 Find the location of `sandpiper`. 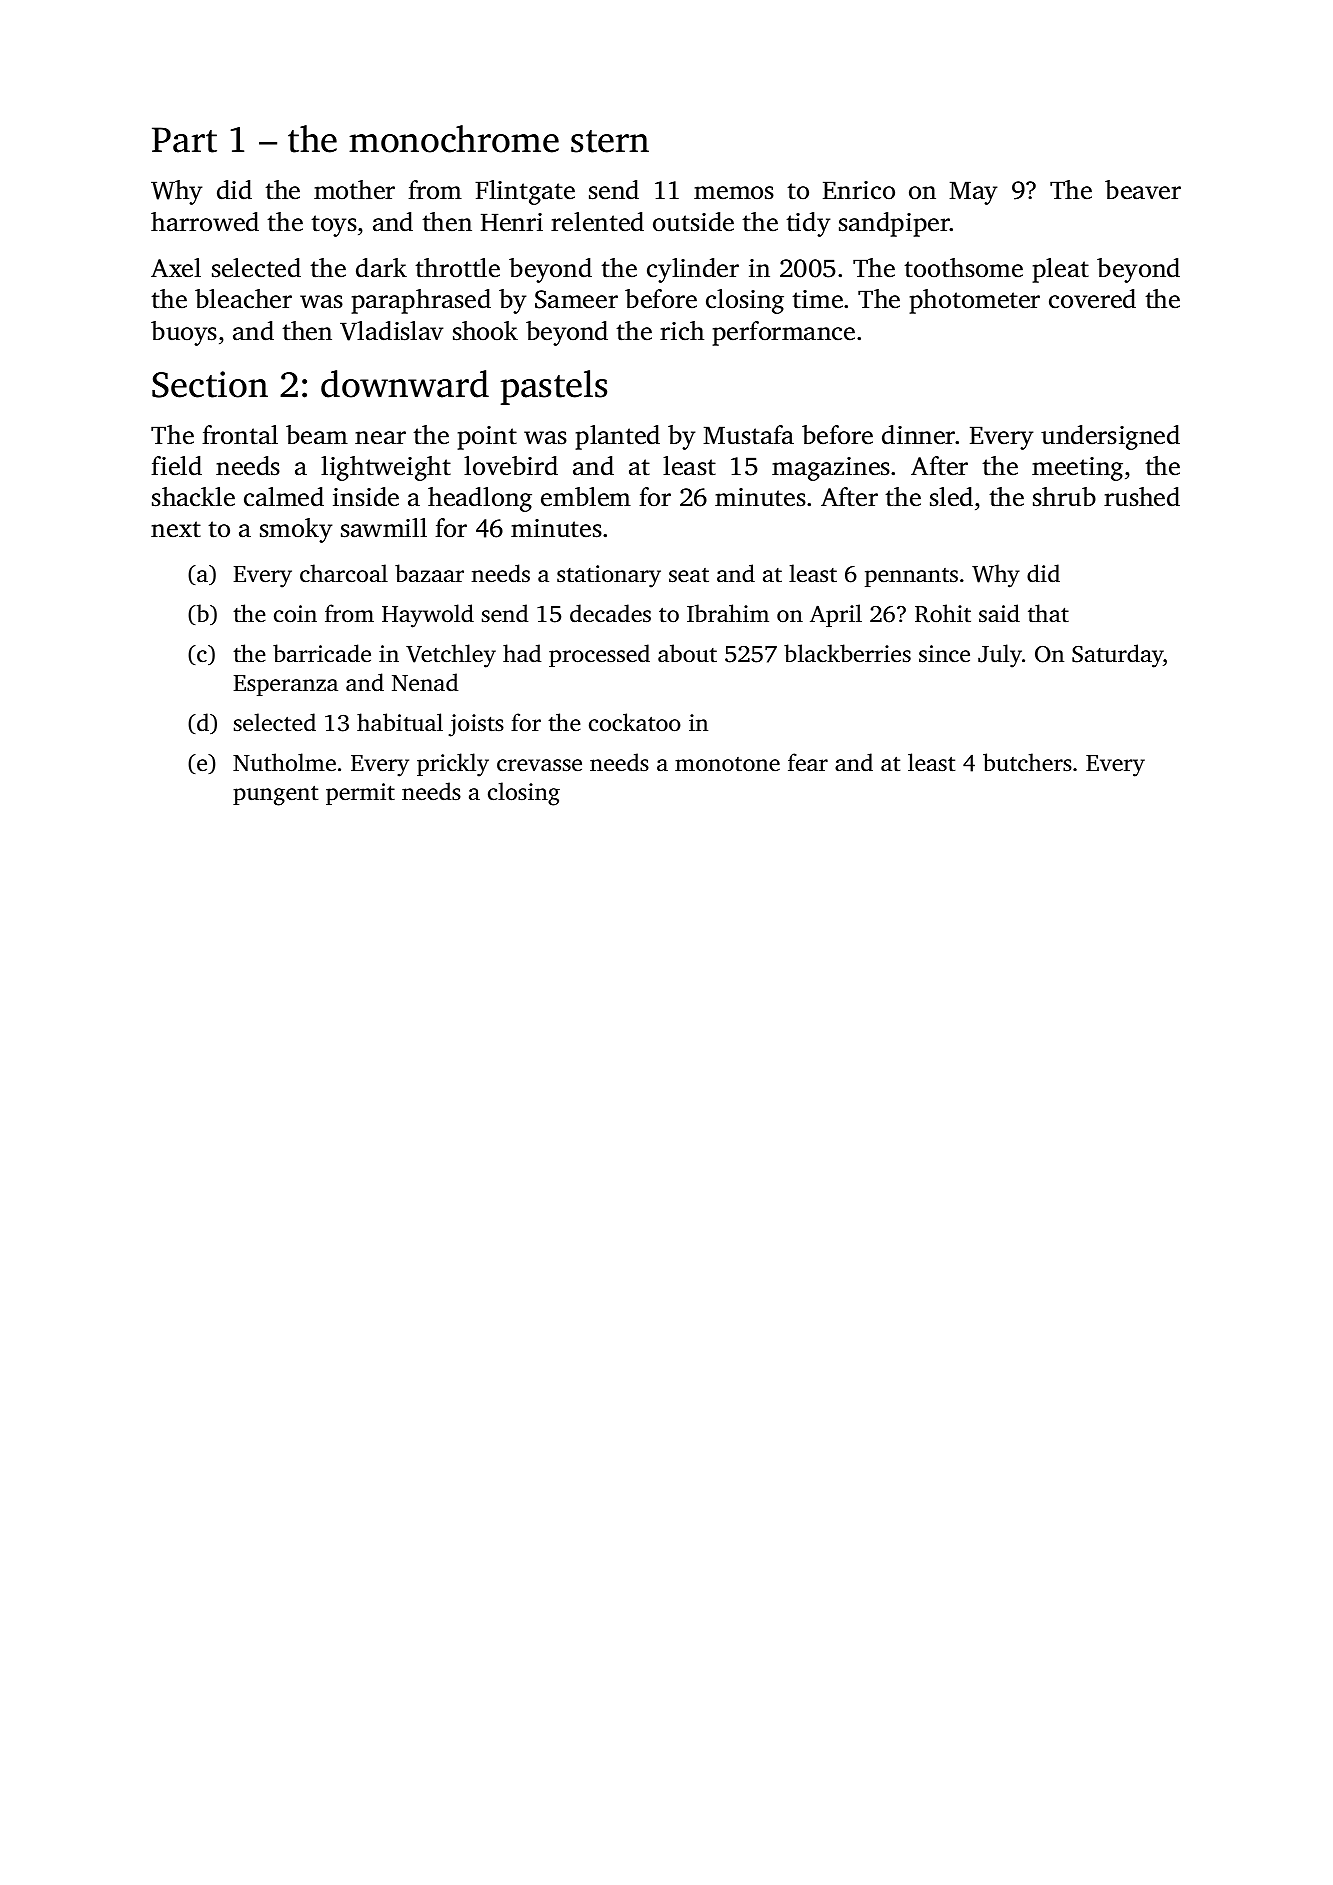

sandpiper is located at coordinates (894, 224).
